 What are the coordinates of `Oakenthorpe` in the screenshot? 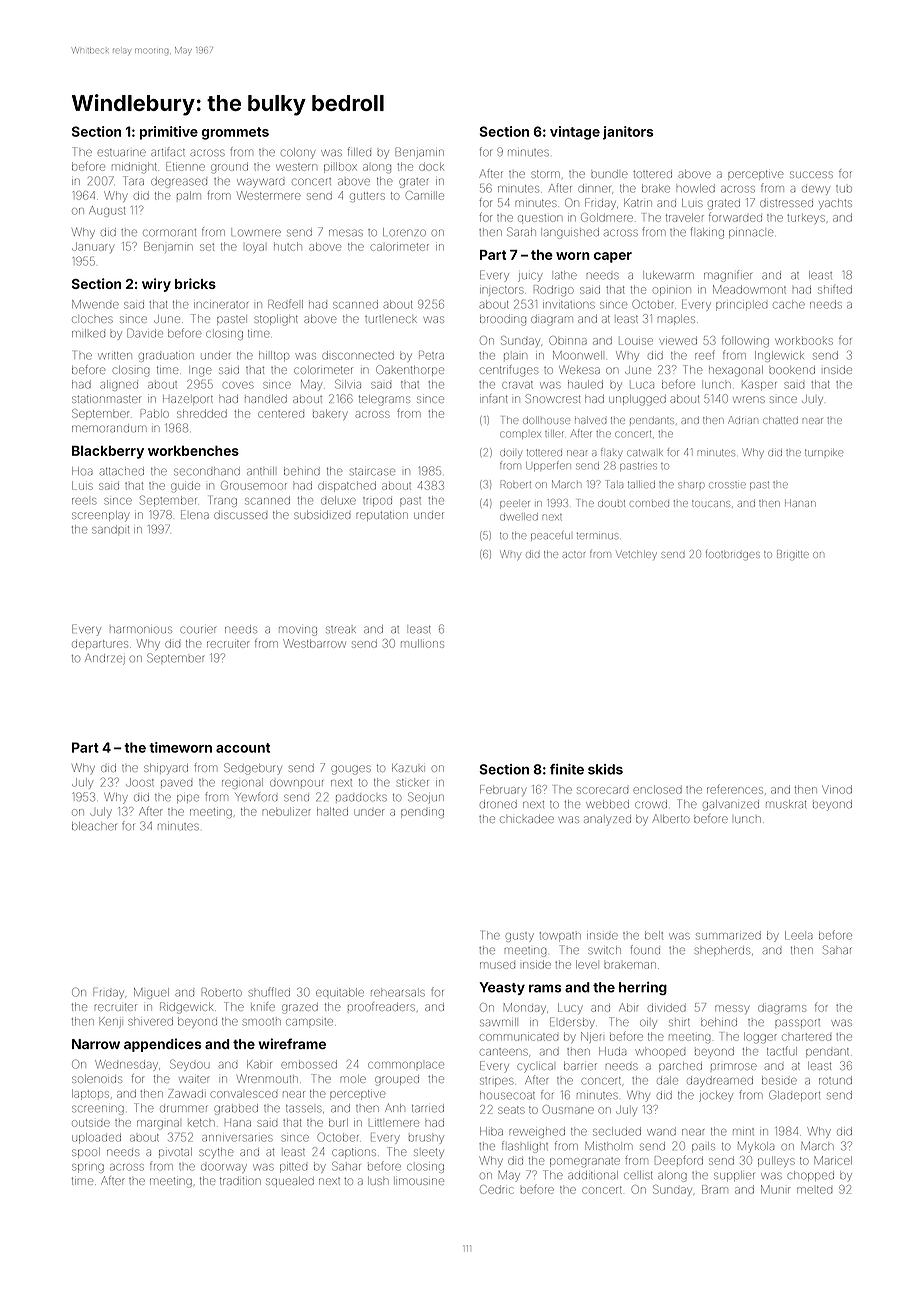 It's located at (410, 370).
